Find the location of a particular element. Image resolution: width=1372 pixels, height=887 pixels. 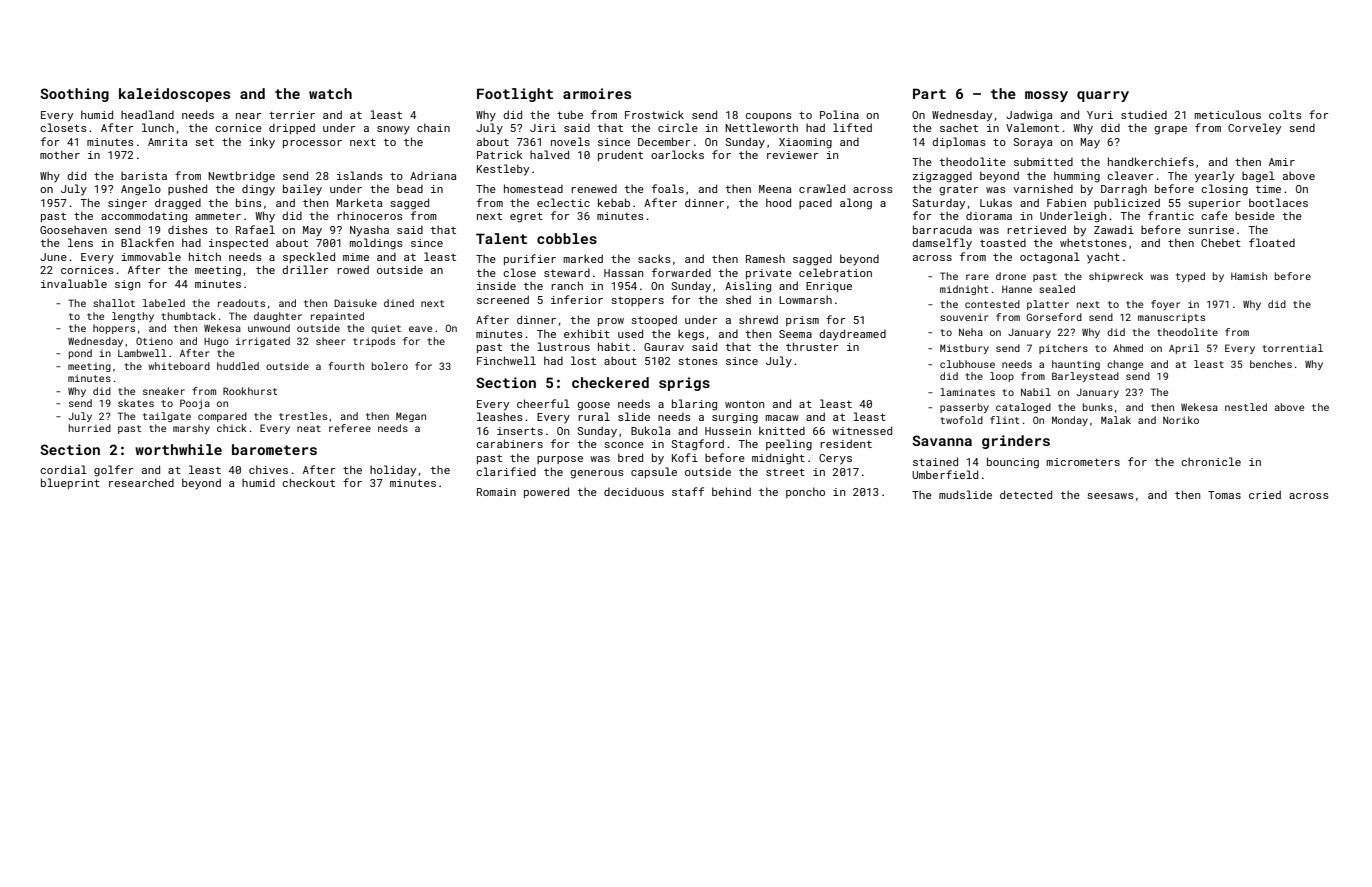

Angelo is located at coordinates (141, 190).
